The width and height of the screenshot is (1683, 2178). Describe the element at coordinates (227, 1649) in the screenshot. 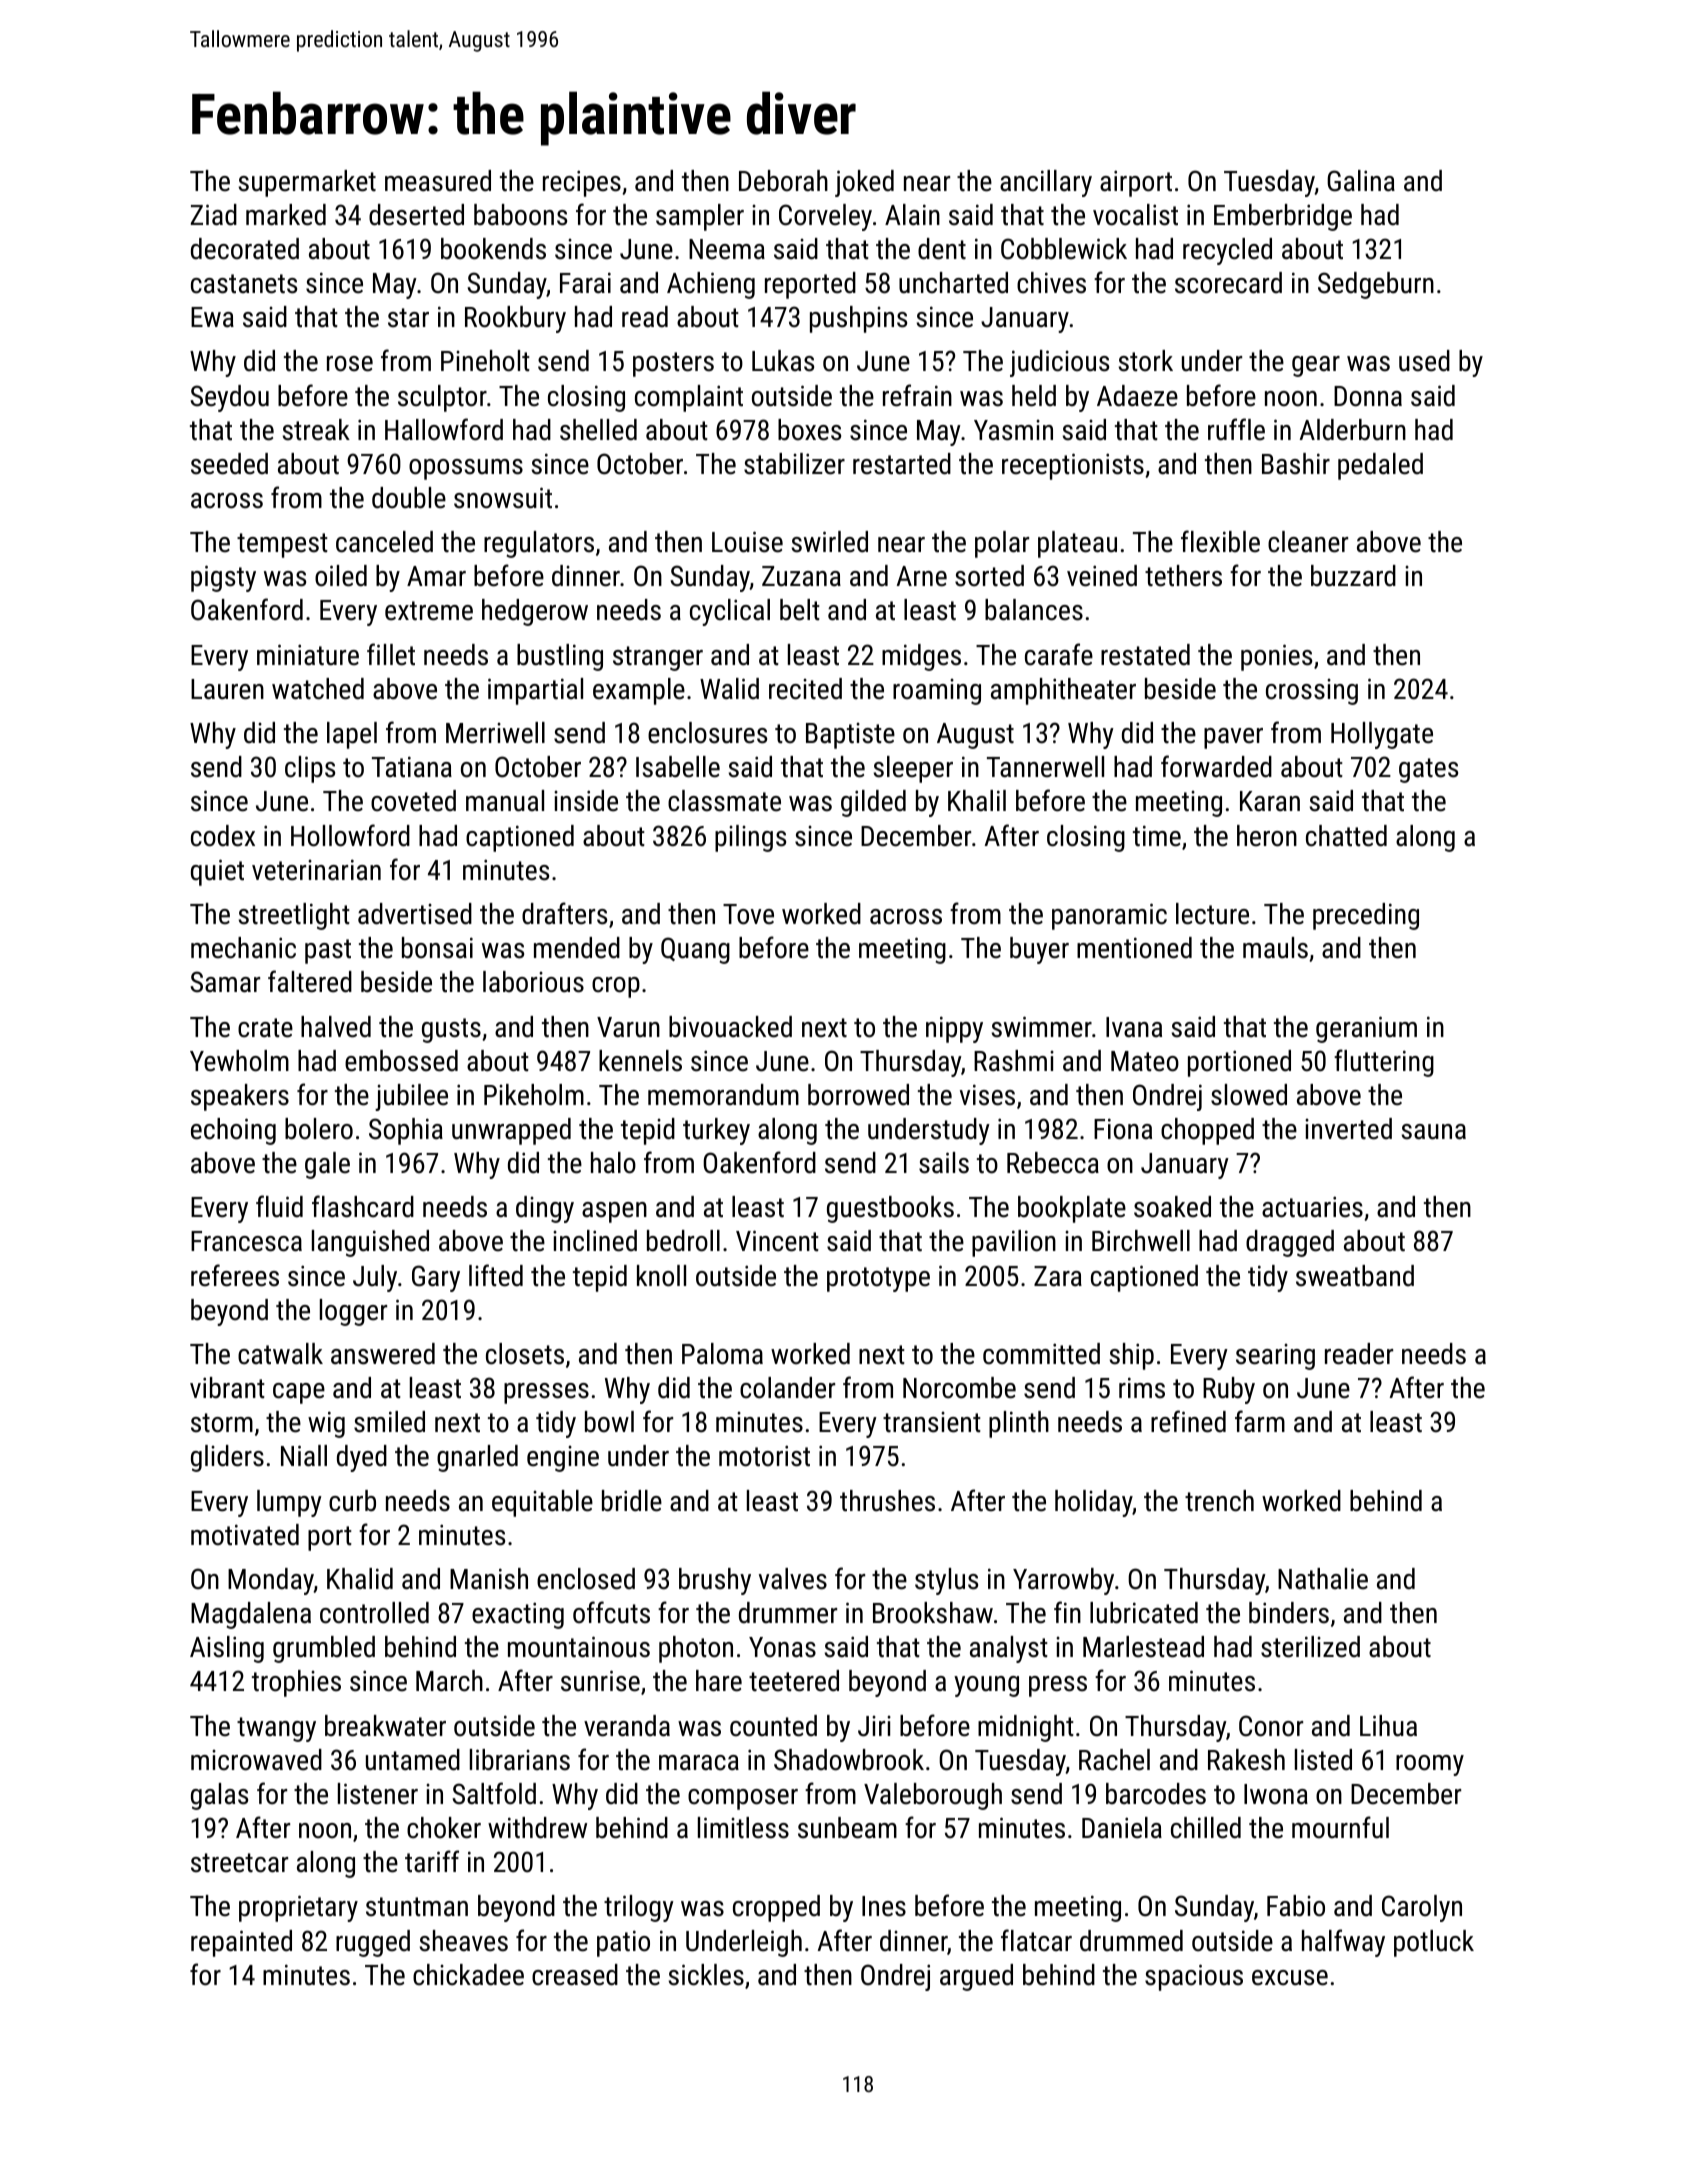

I see `Aisling` at that location.
